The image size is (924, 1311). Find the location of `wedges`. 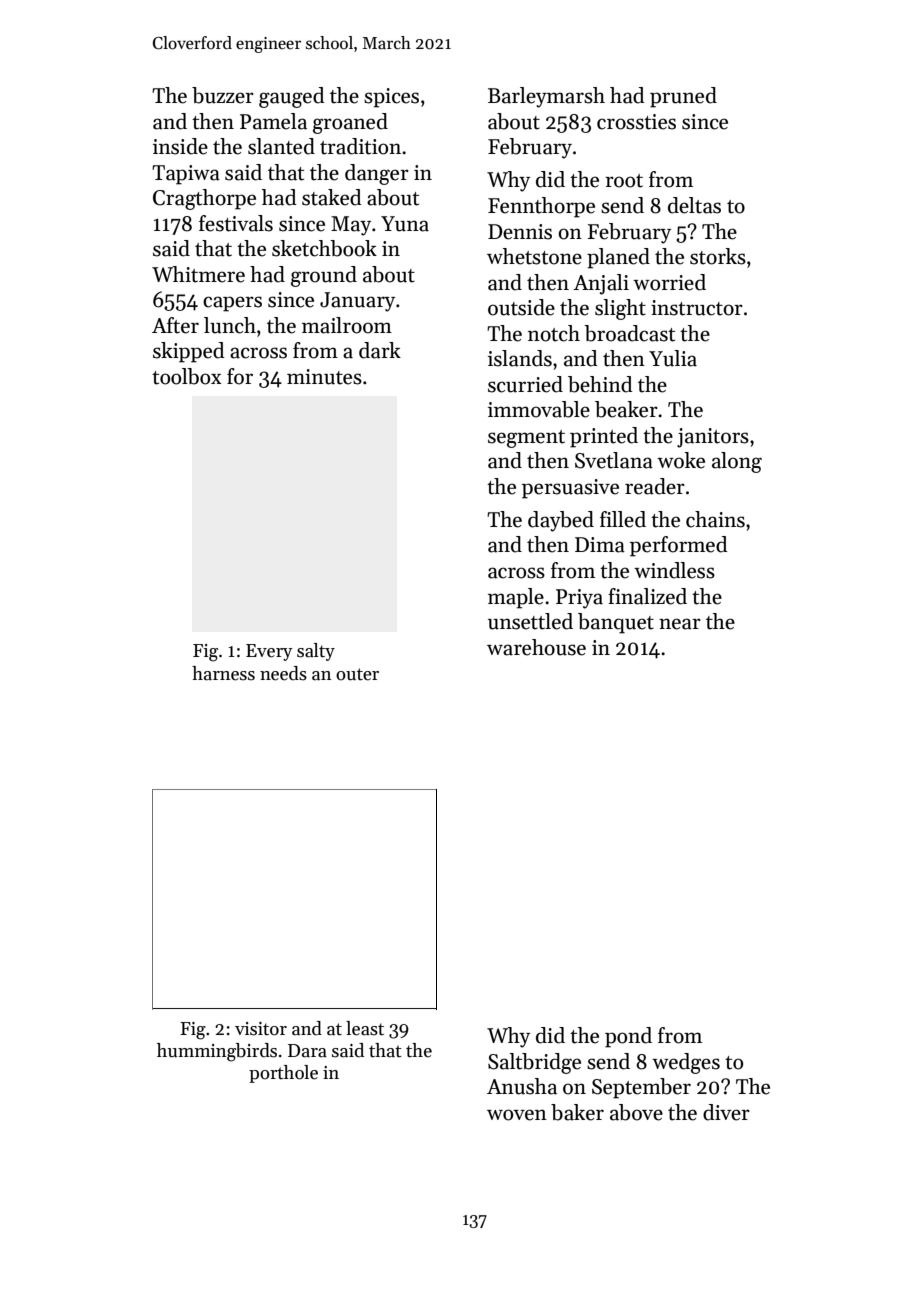

wedges is located at coordinates (686, 1063).
